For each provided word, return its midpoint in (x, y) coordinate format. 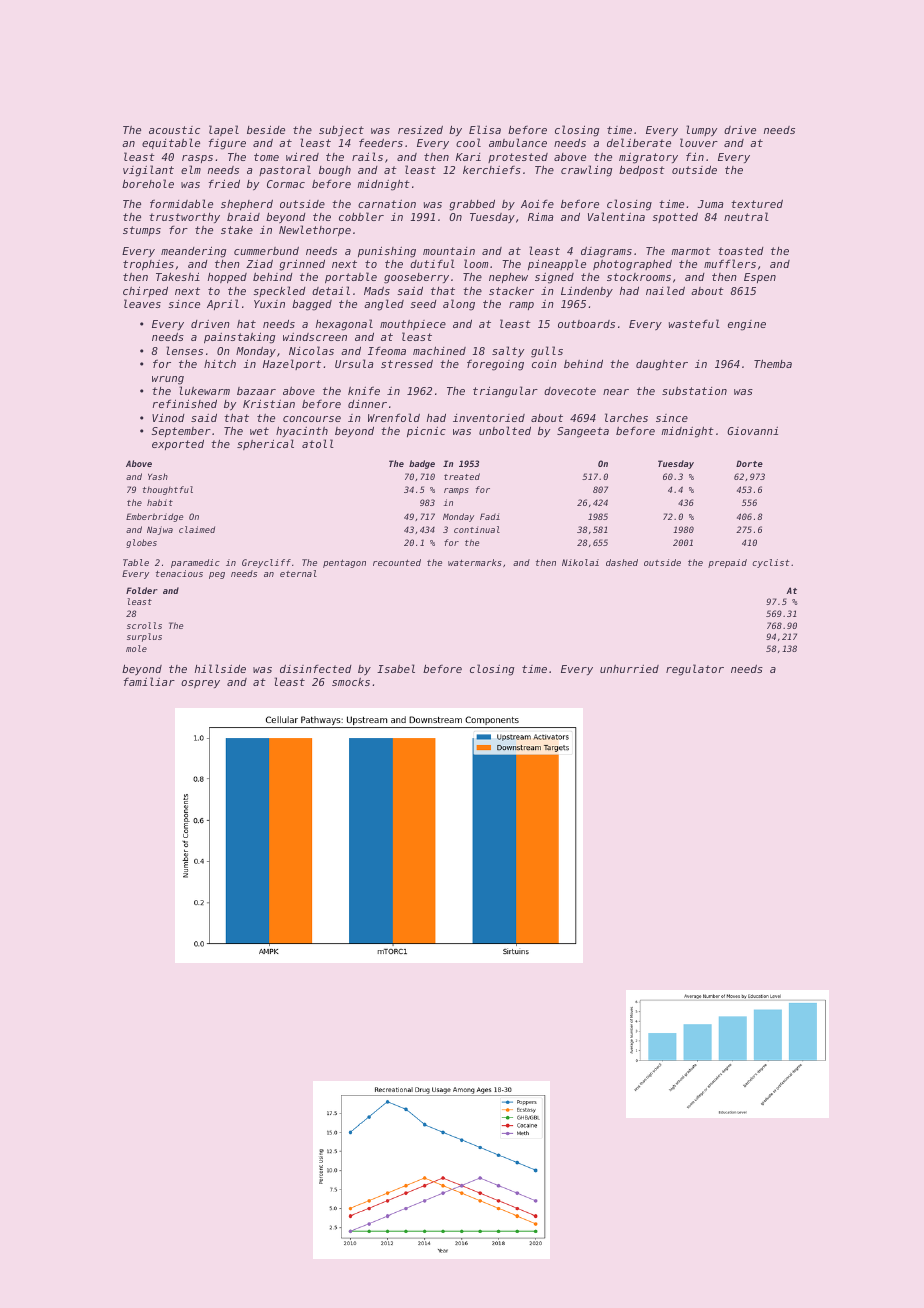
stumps (142, 231)
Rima (540, 217)
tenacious (179, 573)
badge (422, 464)
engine (747, 325)
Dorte (749, 463)
